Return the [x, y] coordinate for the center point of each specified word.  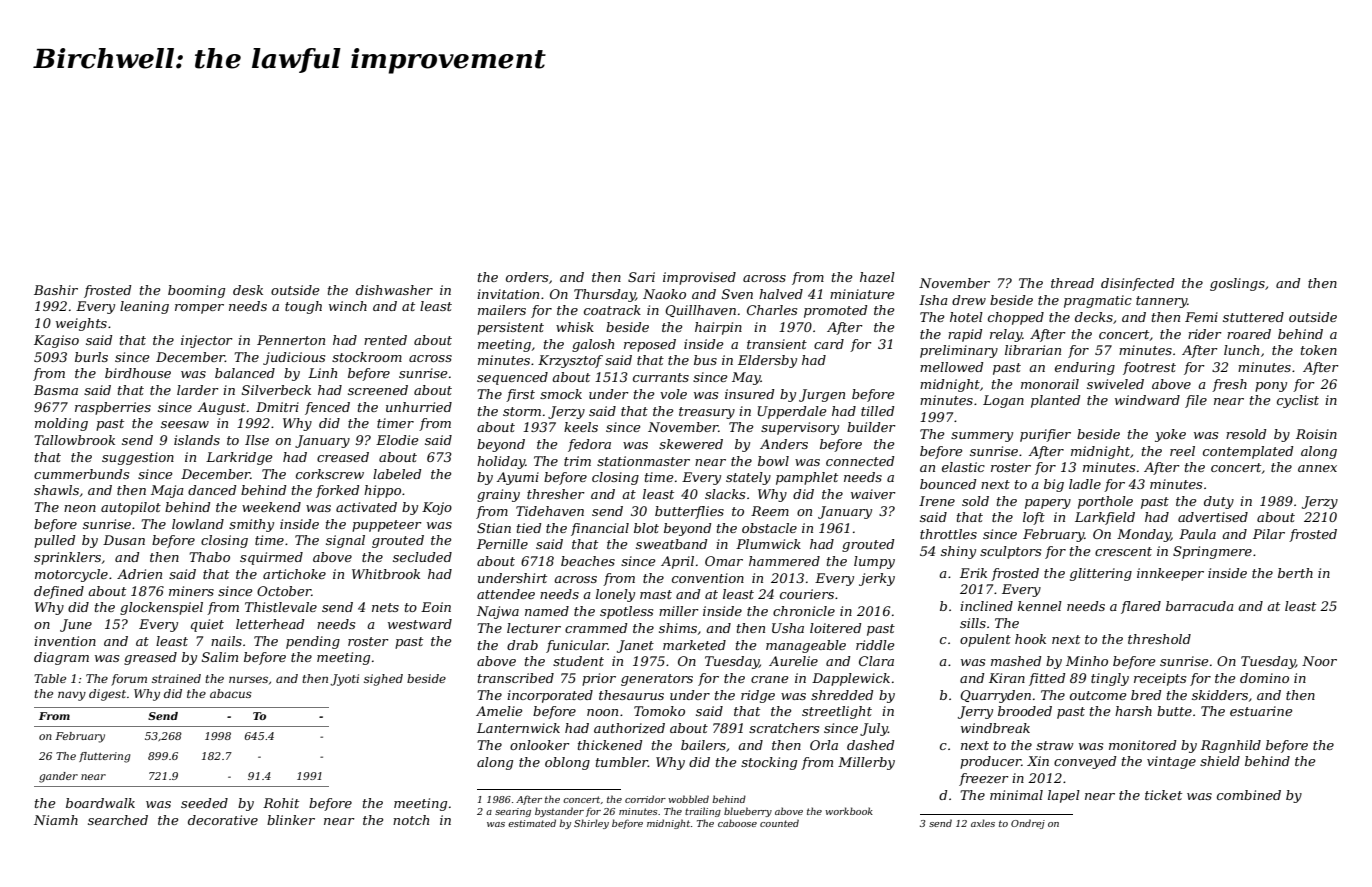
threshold [1159, 639]
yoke [1170, 435]
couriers [807, 594]
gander [58, 777]
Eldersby [767, 361]
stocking [769, 763]
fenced [327, 408]
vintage [1171, 762]
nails [226, 641]
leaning [144, 307]
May [746, 378]
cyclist [1298, 401]
